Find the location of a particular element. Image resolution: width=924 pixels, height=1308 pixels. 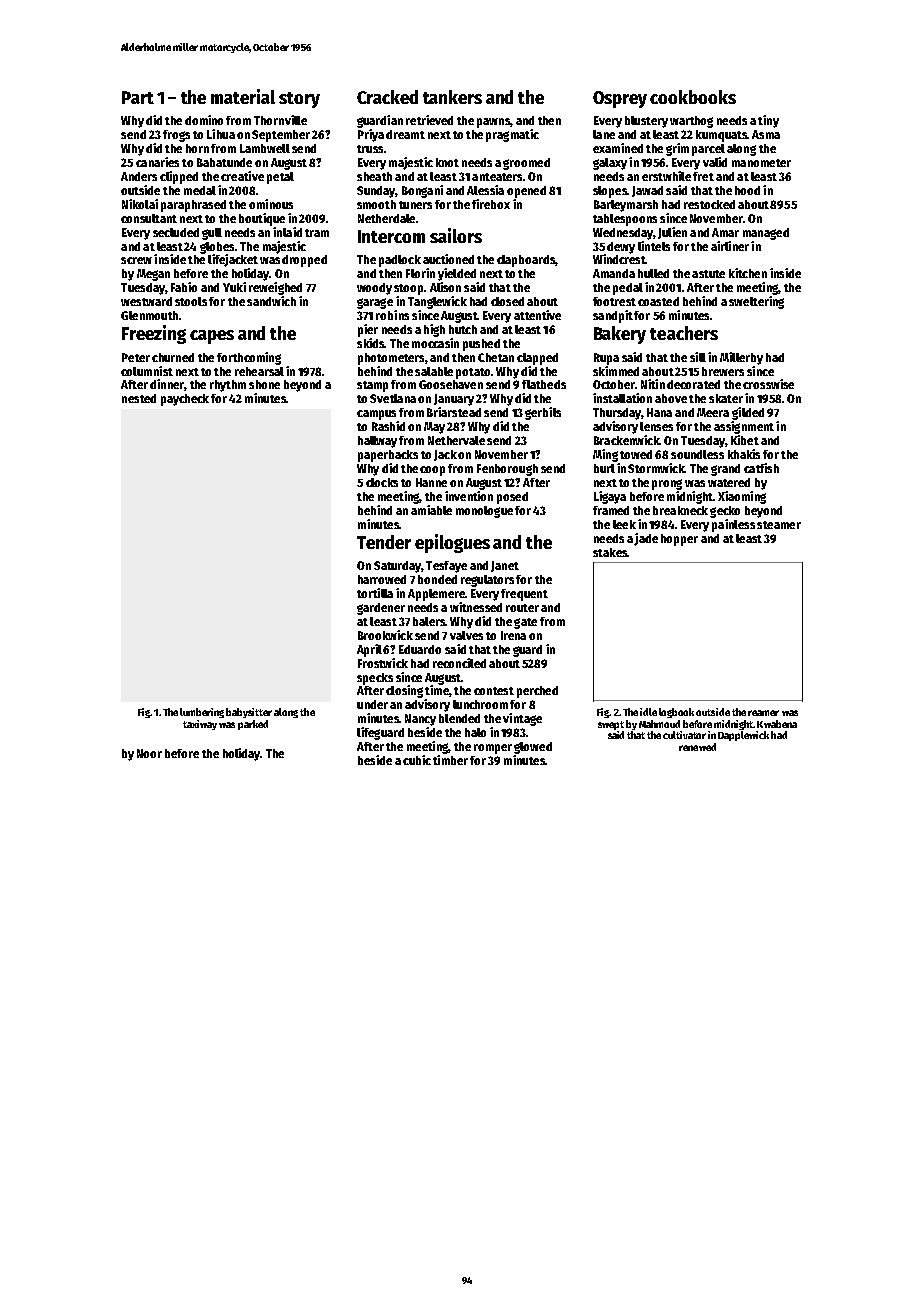

material is located at coordinates (243, 96).
